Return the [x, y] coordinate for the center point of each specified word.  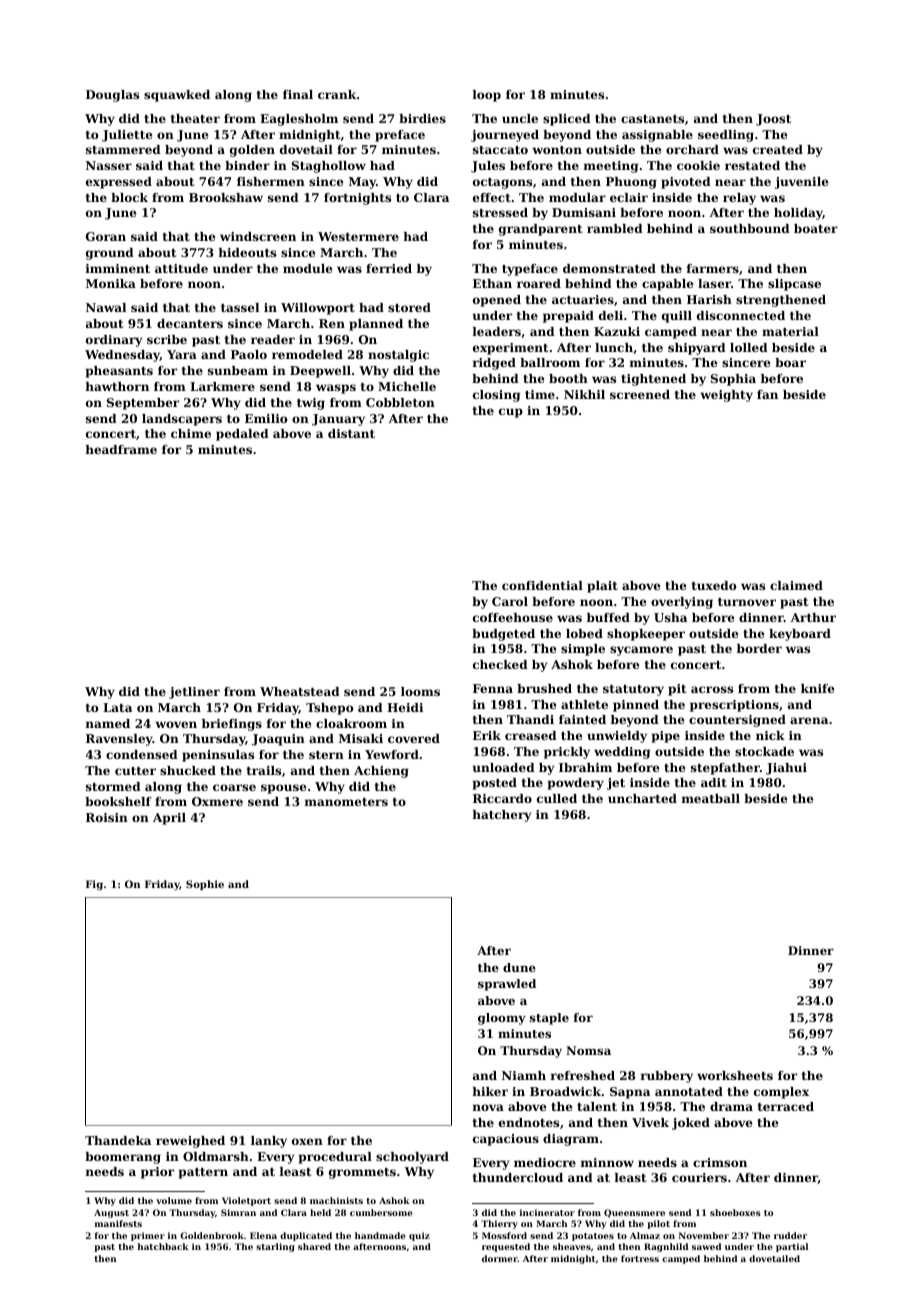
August [111, 1213]
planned [376, 325]
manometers [346, 802]
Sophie [205, 885]
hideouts [247, 252]
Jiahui [786, 769]
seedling [726, 136]
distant [351, 433]
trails [264, 770]
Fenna [493, 688]
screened [640, 394]
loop [487, 96]
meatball [711, 798]
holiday [798, 214]
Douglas [112, 96]
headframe [121, 449]
